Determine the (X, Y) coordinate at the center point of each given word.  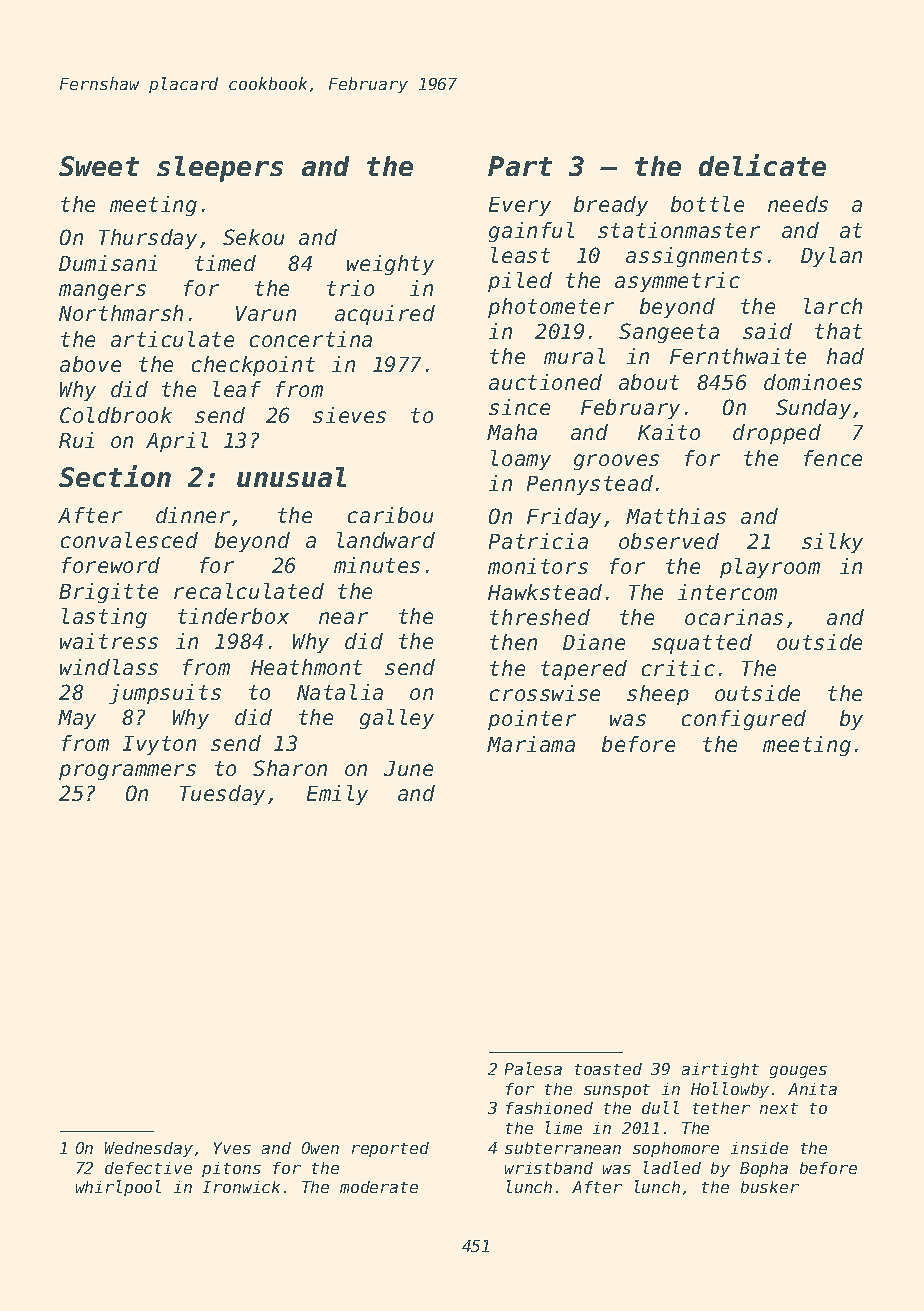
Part (520, 166)
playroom (770, 568)
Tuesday (222, 795)
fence (833, 458)
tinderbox (233, 616)
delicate (762, 165)
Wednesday (149, 1149)
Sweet (99, 166)
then (513, 642)
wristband (549, 1168)
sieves (349, 415)
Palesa (533, 1068)
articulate (172, 339)
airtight (720, 1070)
